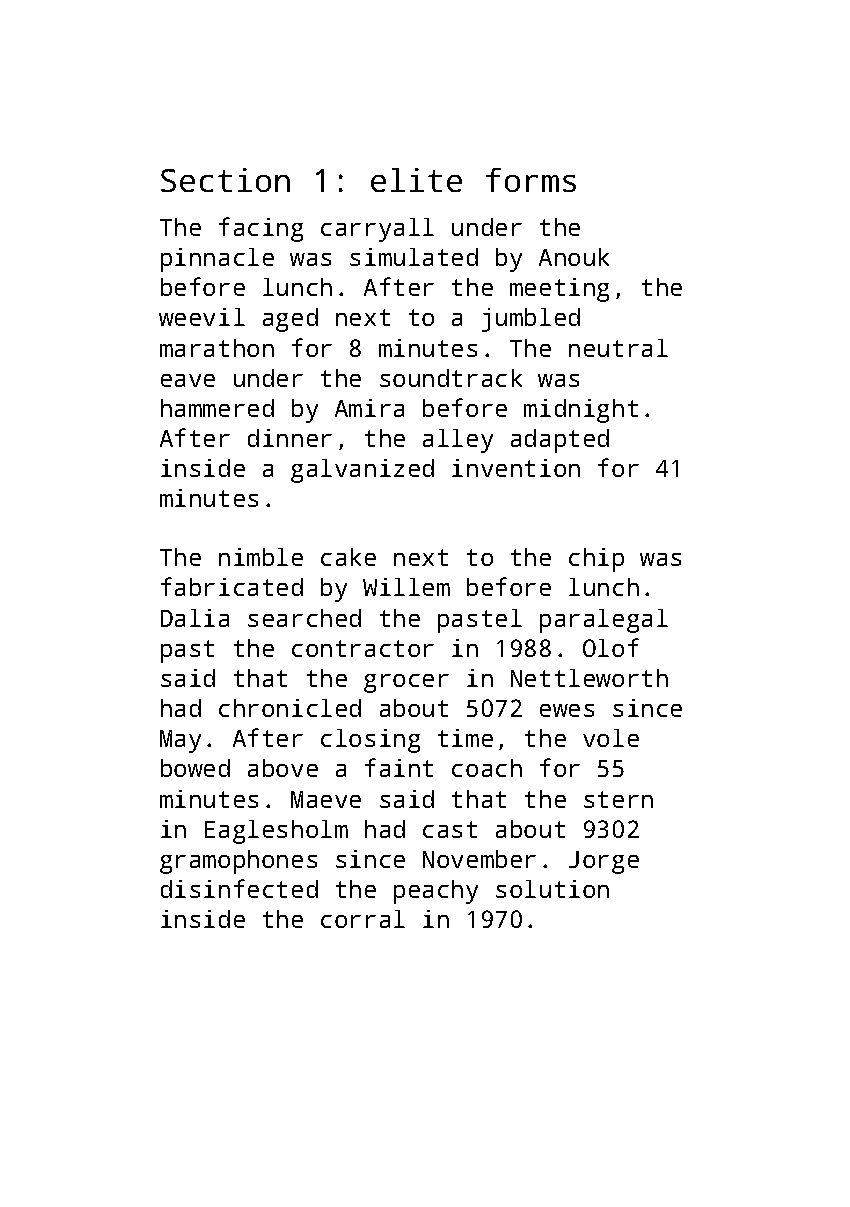 Image resolution: width=850 pixels, height=1207 pixels. What do you see at coordinates (465, 738) in the screenshot?
I see `time` at bounding box center [465, 738].
